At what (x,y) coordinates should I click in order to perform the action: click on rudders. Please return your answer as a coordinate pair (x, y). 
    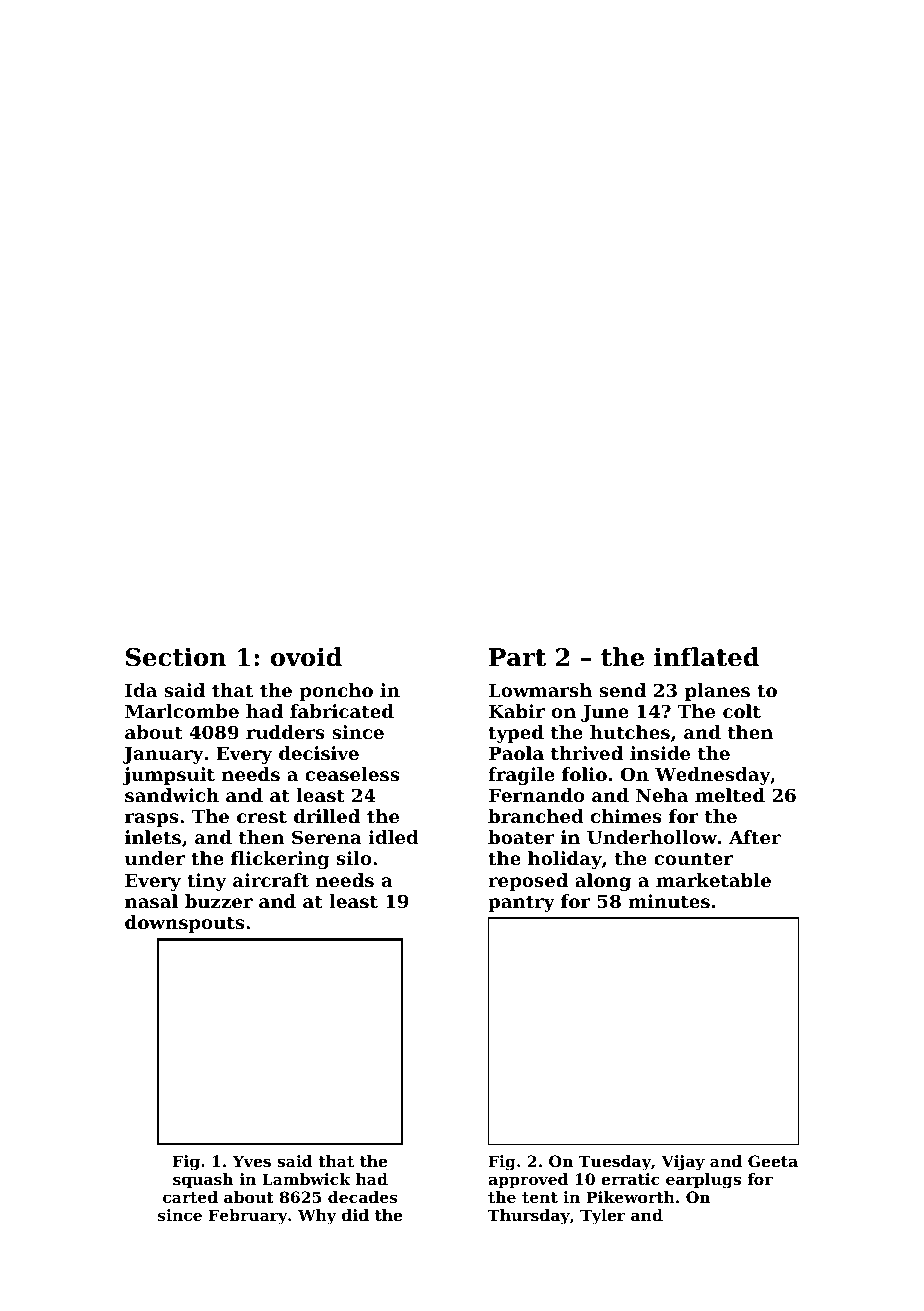
    Looking at the image, I should click on (285, 732).
